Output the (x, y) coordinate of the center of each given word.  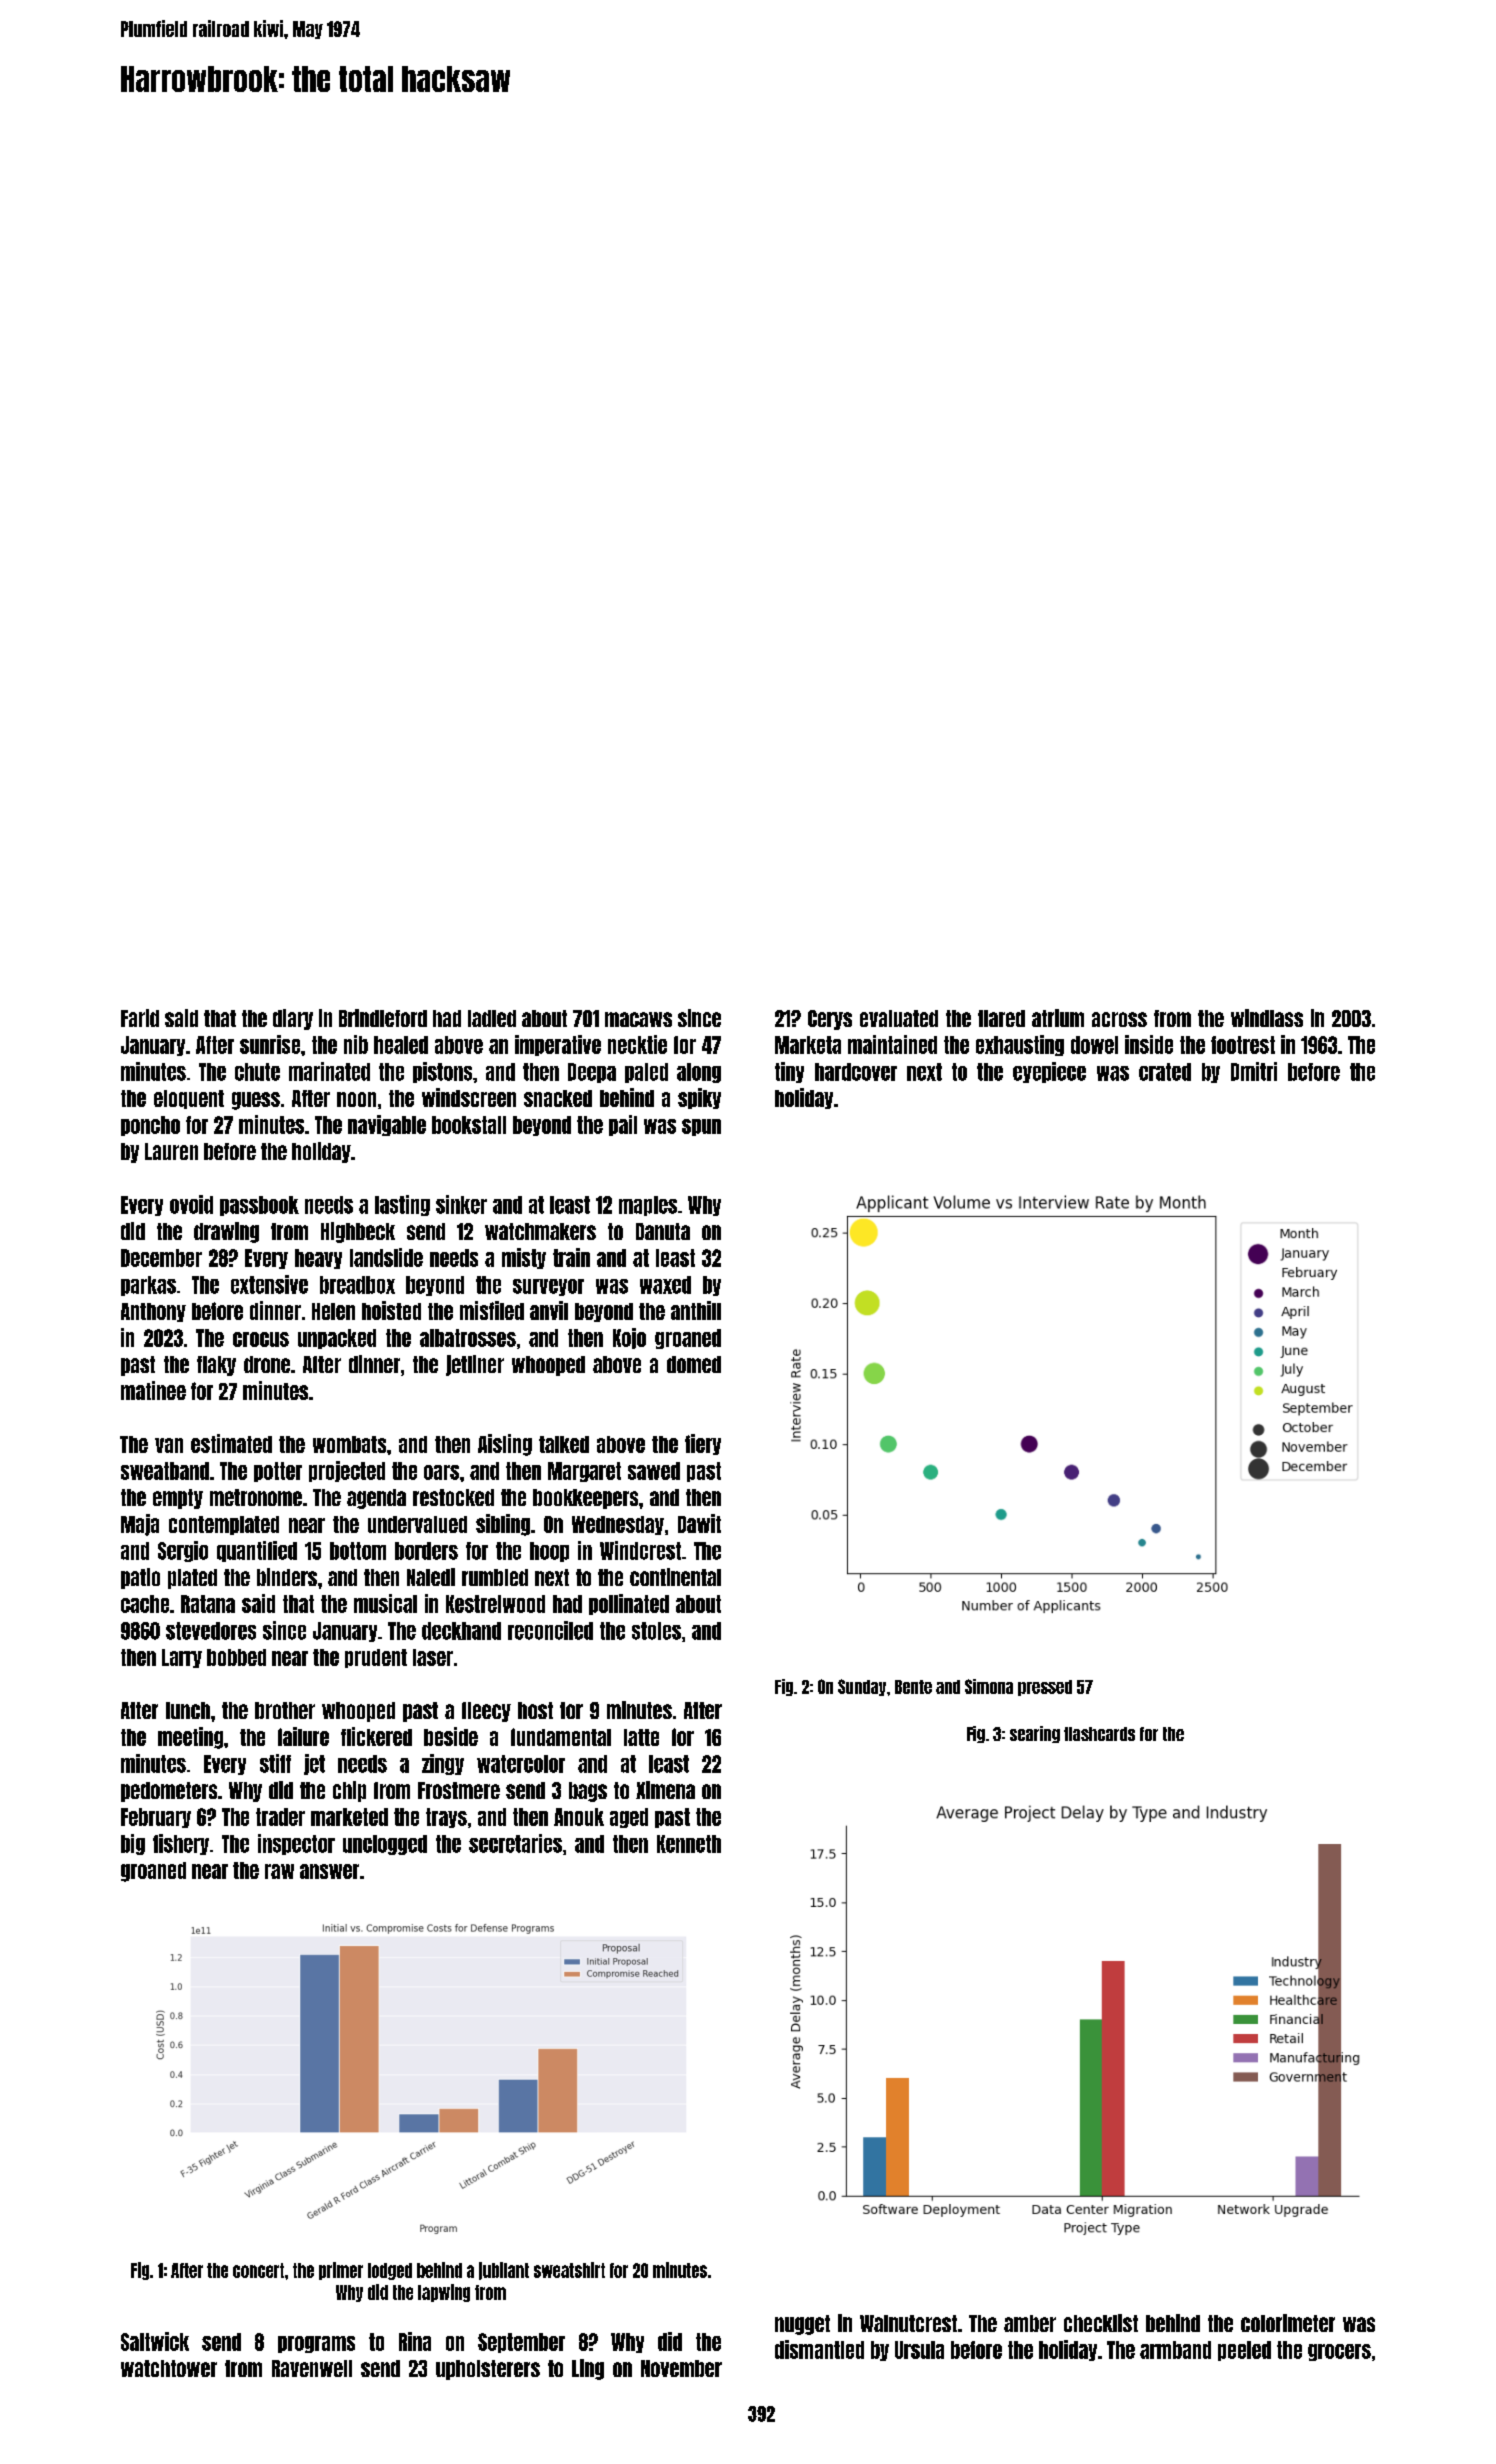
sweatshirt (569, 2270)
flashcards (1099, 1734)
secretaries (515, 1843)
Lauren (171, 1151)
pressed (1045, 1688)
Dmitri (1254, 1071)
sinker (461, 1204)
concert (258, 2270)
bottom (358, 1551)
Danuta (663, 1231)
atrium (1058, 1018)
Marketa (808, 1045)
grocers (1339, 2352)
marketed (349, 1817)
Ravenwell (312, 2368)
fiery (703, 1444)
